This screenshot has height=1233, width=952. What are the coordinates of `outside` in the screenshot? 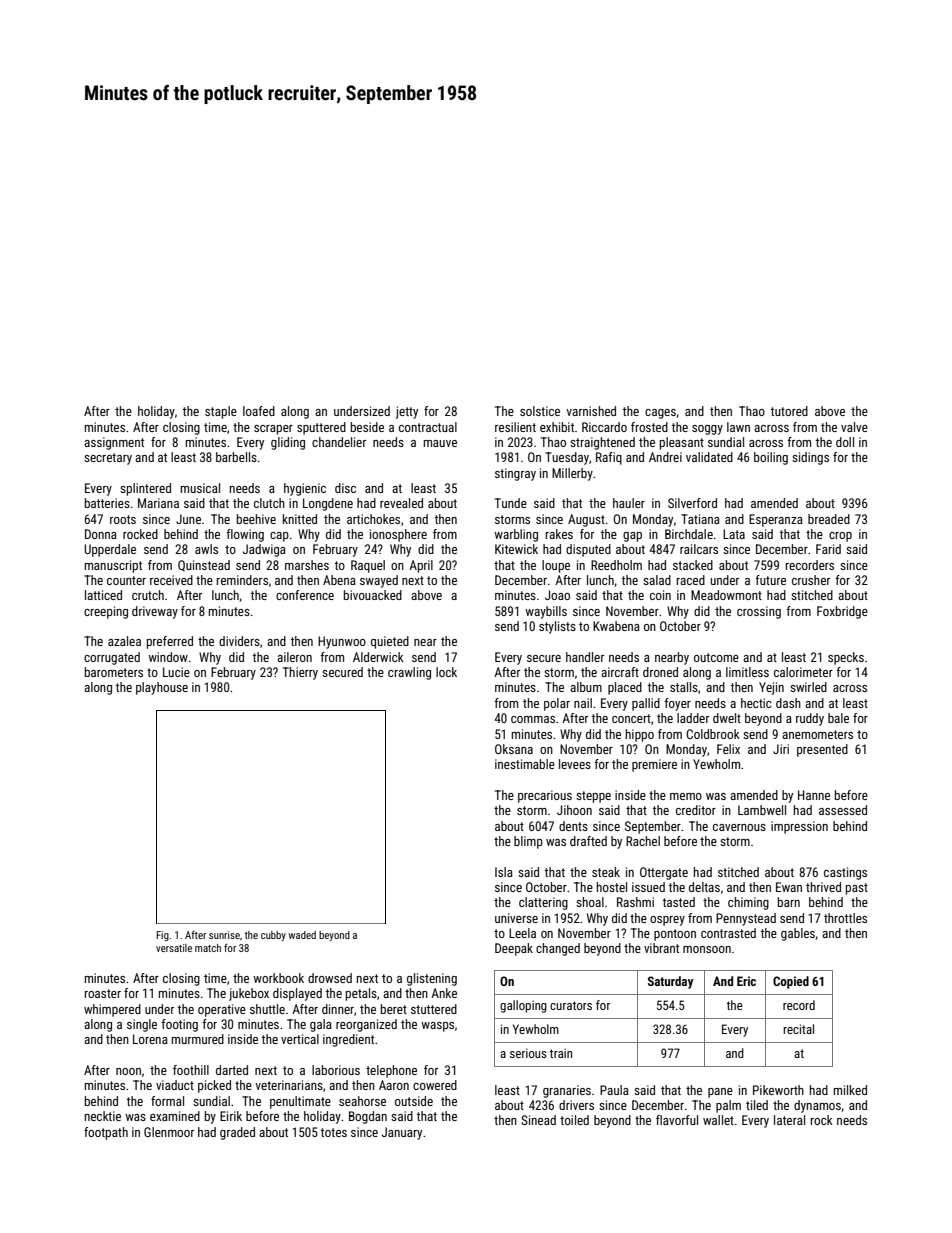 It's located at (414, 1101).
